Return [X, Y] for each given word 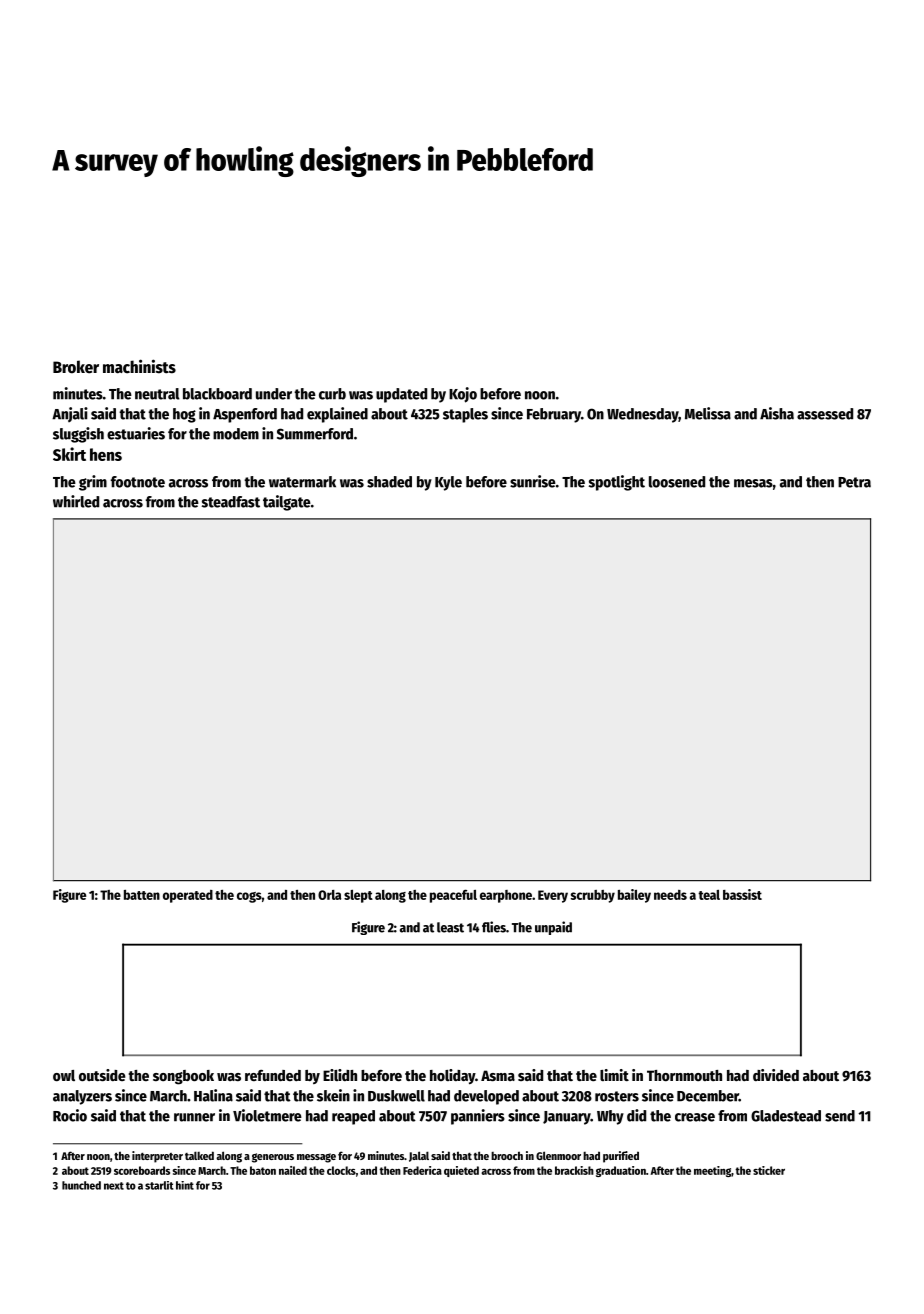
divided [776, 1075]
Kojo [463, 395]
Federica [422, 1170]
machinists [139, 366]
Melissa [708, 413]
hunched [81, 1185]
